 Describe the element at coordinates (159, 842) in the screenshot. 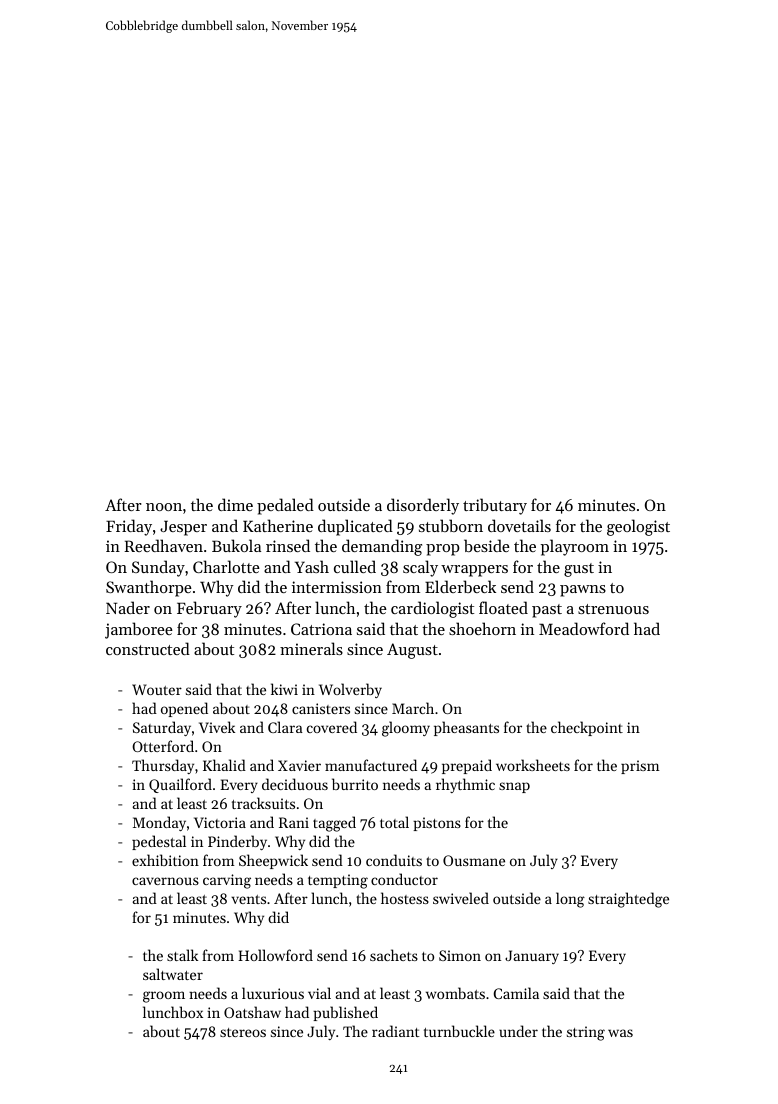

I see `pedestal` at that location.
